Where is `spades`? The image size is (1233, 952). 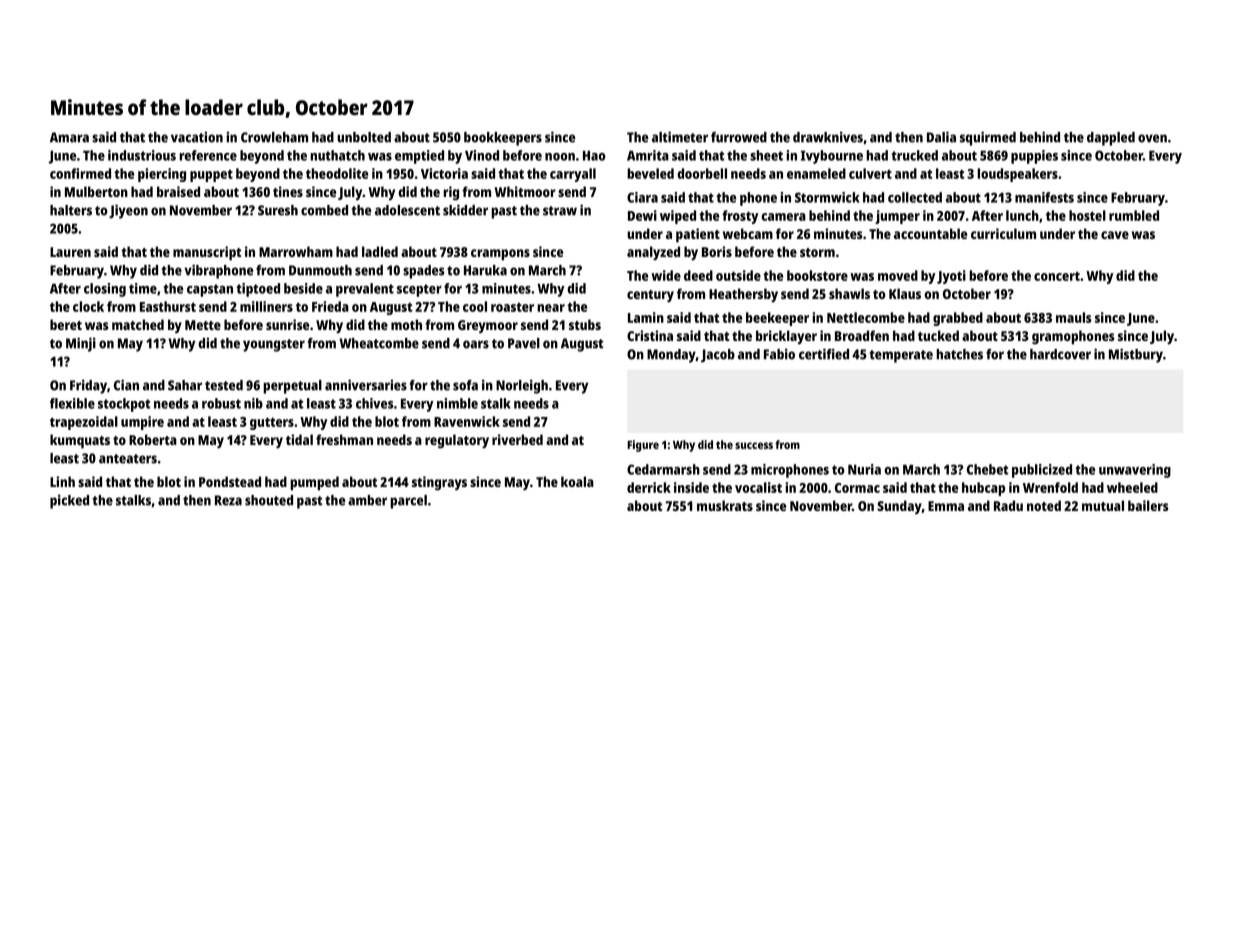
spades is located at coordinates (423, 272).
